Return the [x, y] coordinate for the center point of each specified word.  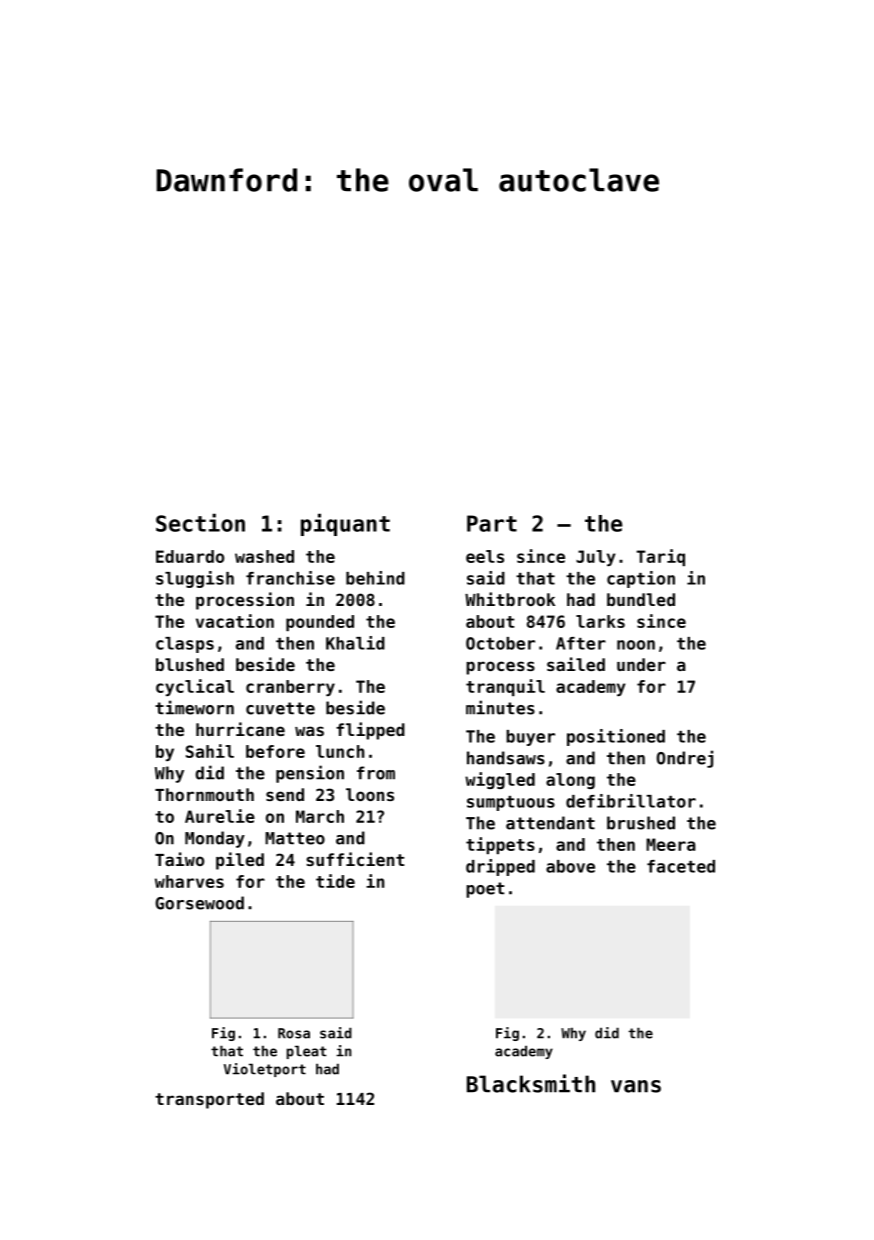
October [500, 643]
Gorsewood [199, 903]
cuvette [280, 708]
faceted [681, 866]
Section [200, 522]
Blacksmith [531, 1083]
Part [492, 523]
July [595, 558]
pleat [307, 1052]
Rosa [294, 1033]
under [641, 664]
